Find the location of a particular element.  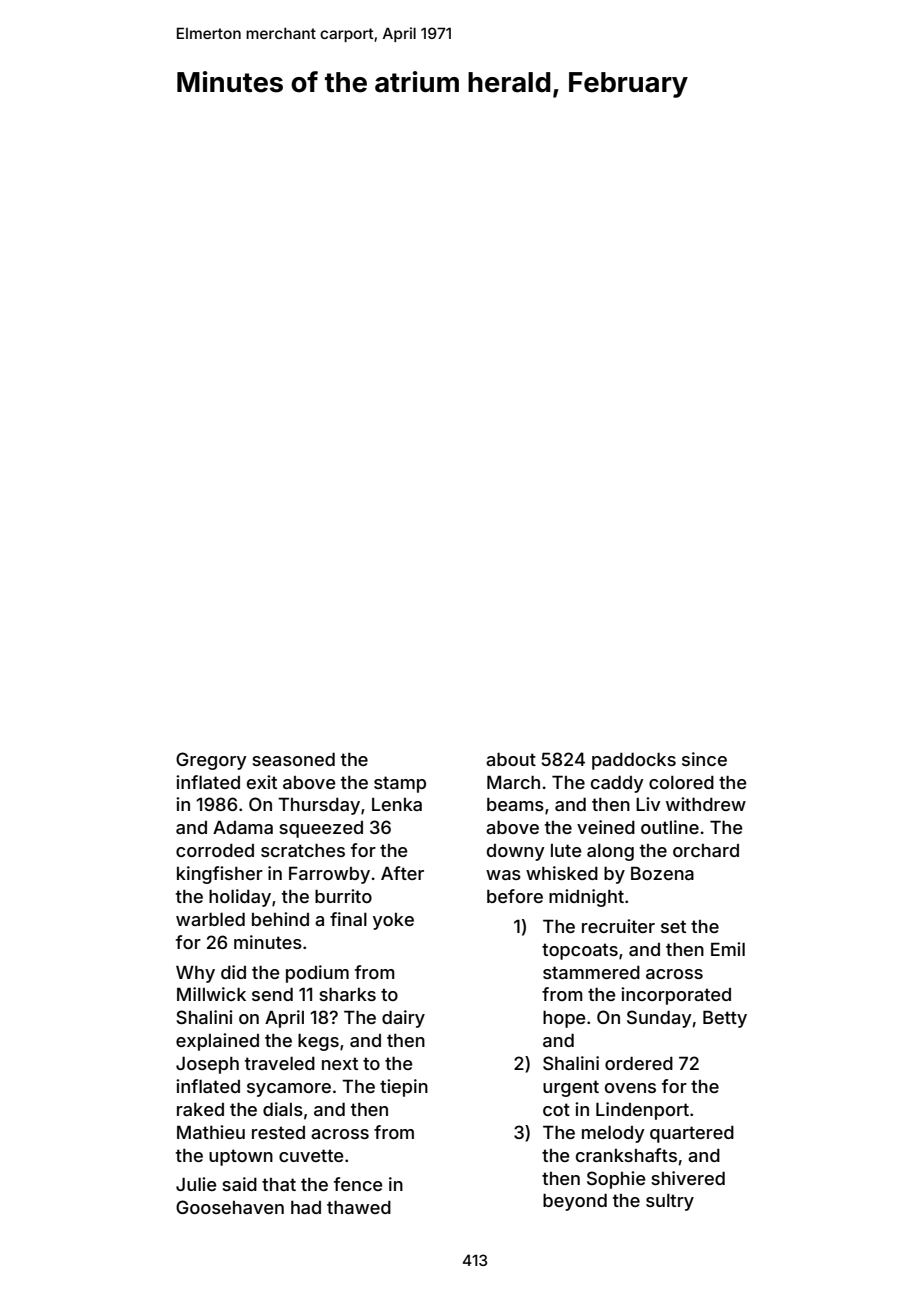

incorporated is located at coordinates (676, 996).
